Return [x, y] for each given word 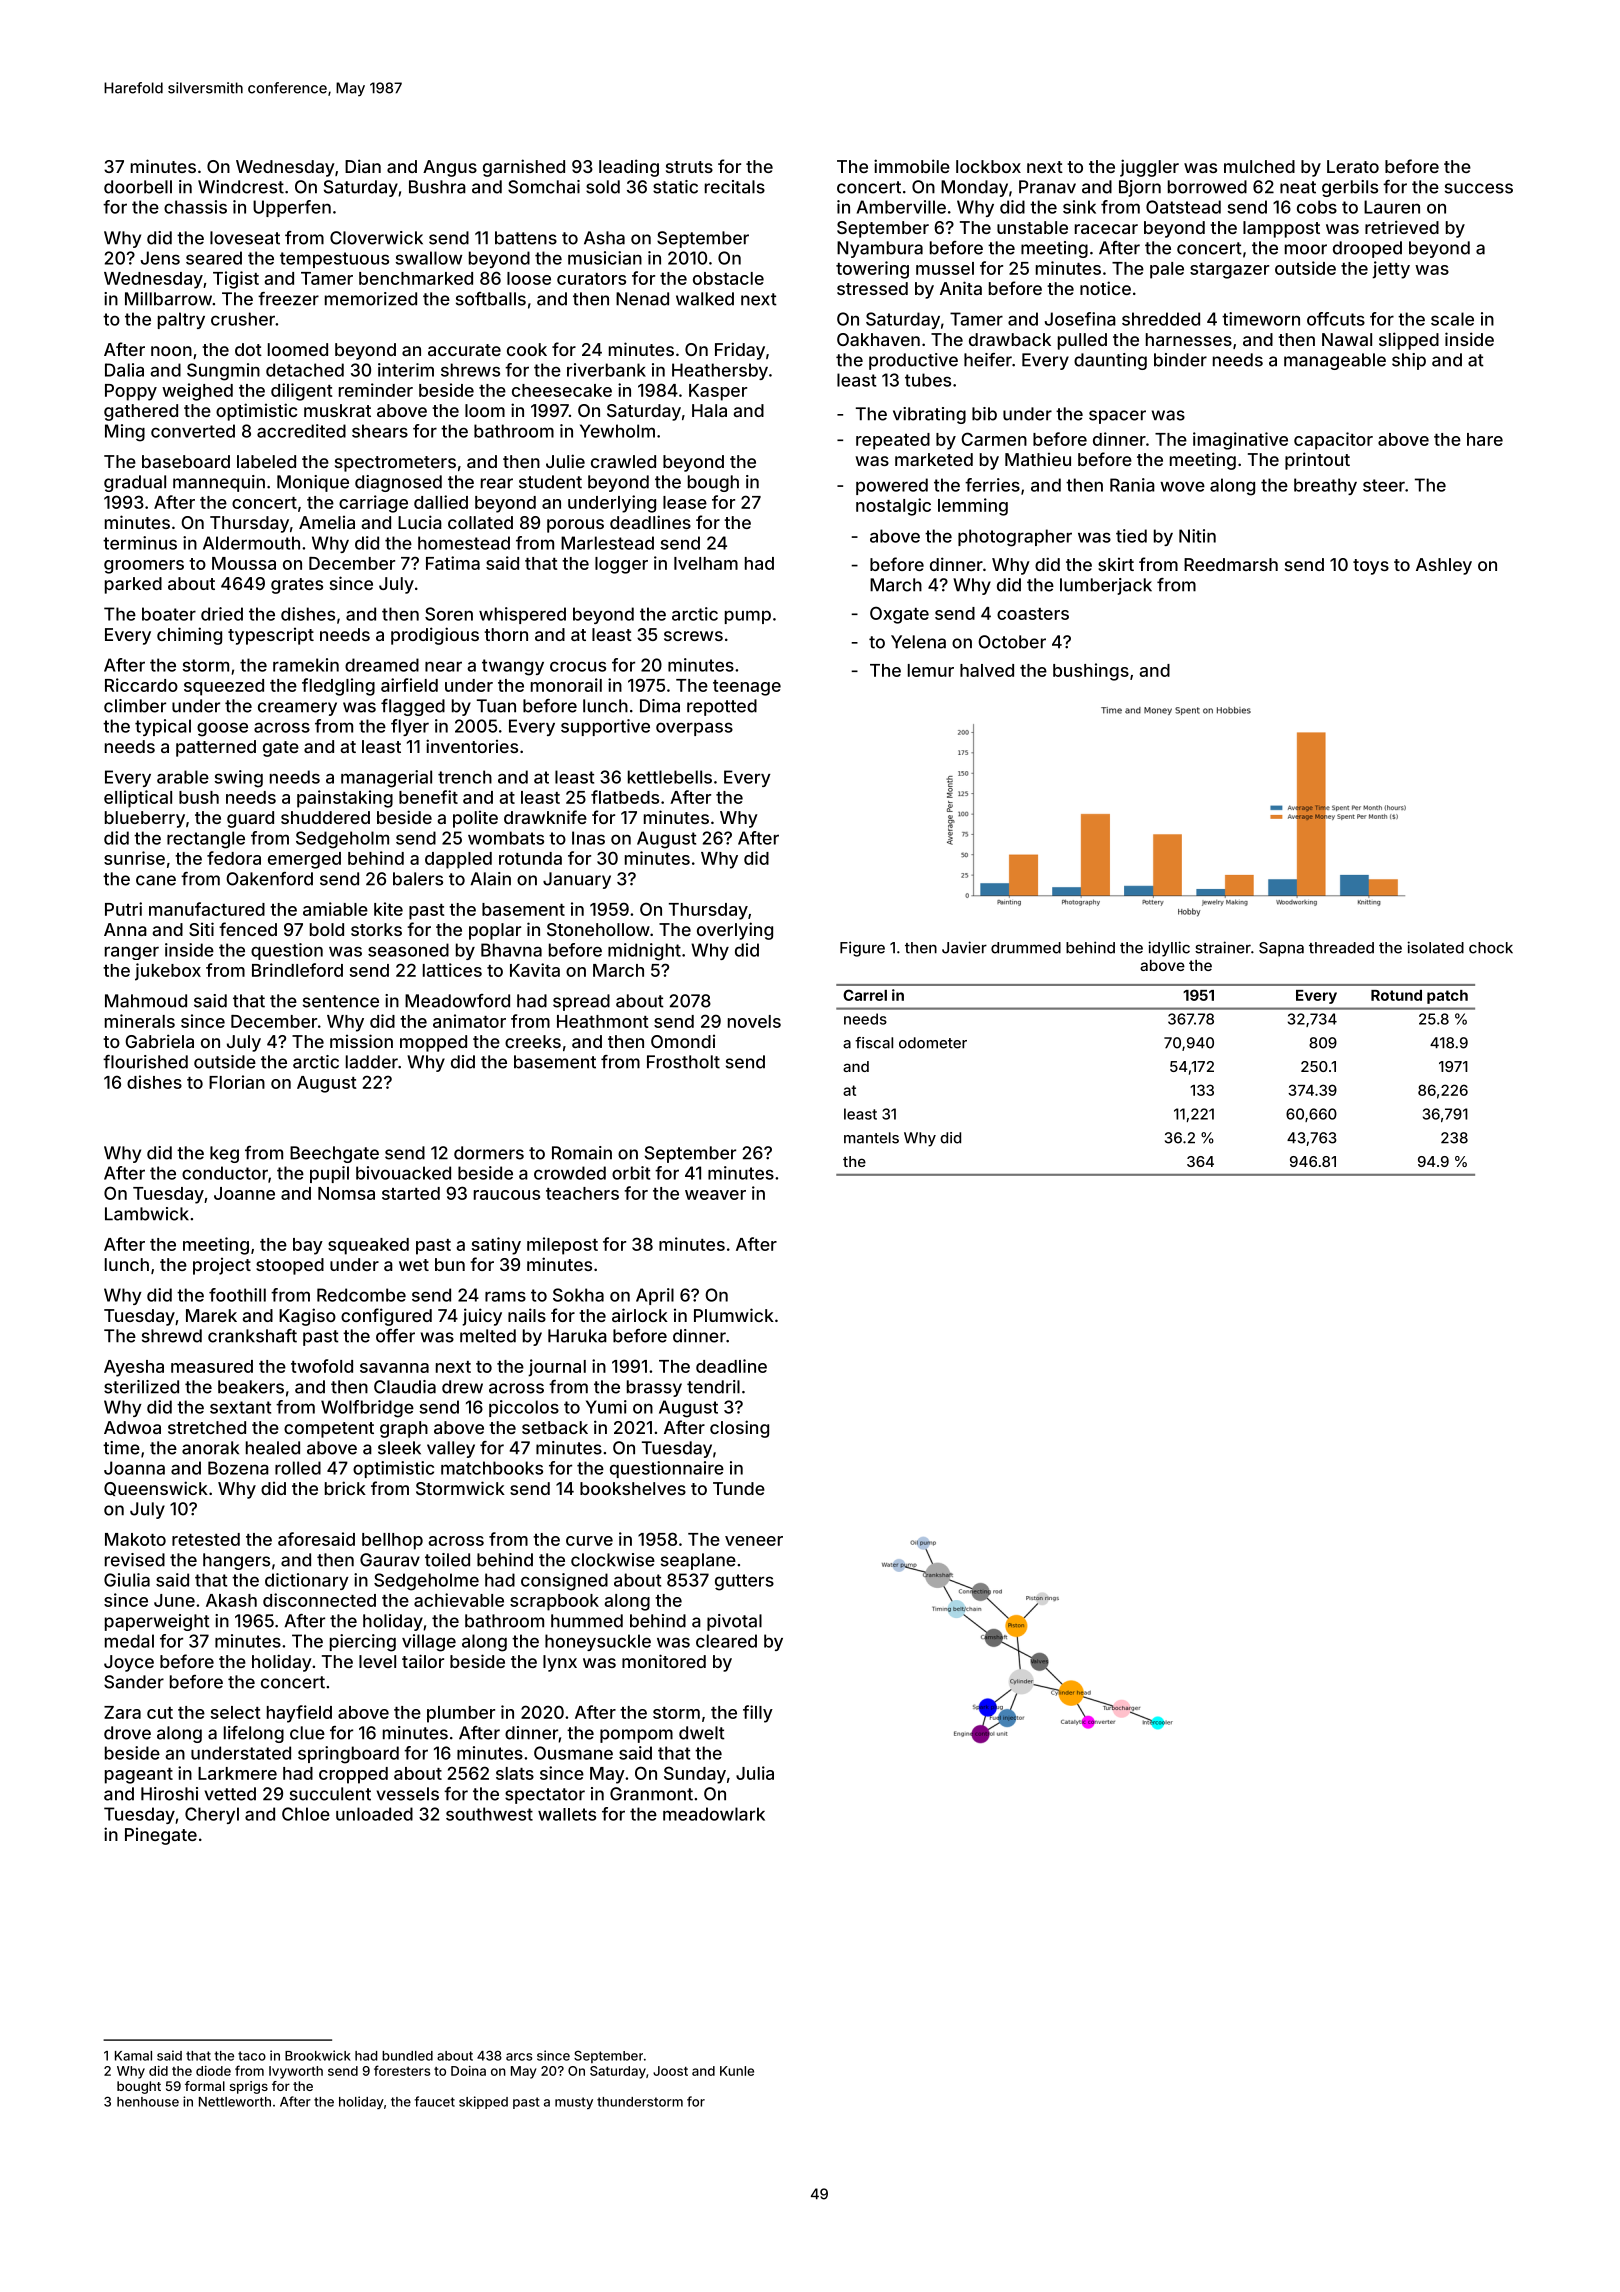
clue [307, 1733]
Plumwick [734, 1315]
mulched [1259, 166]
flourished [145, 1062]
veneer [754, 1541]
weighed [197, 392]
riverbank [606, 370]
